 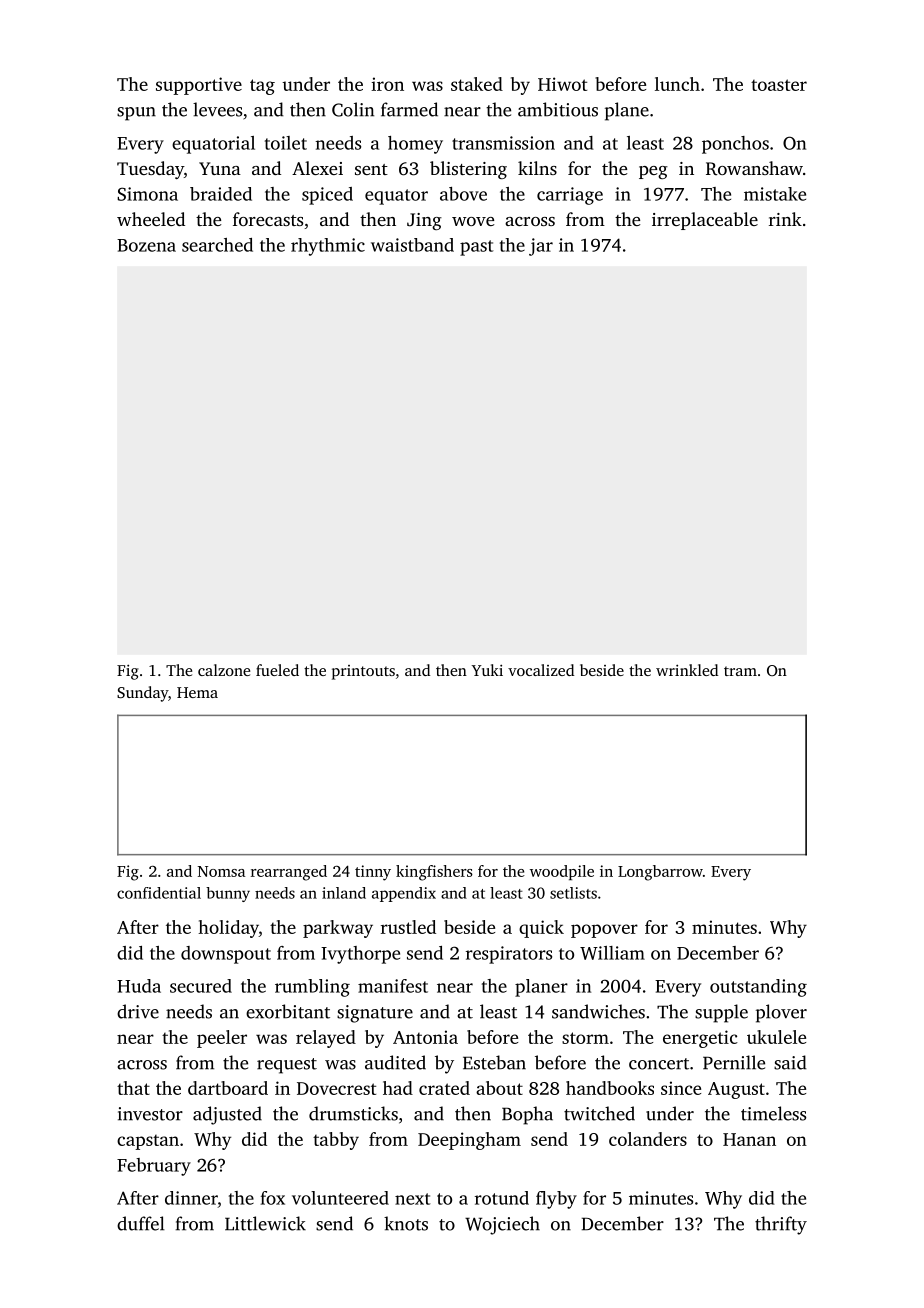 I want to click on peeler, so click(x=222, y=1039).
